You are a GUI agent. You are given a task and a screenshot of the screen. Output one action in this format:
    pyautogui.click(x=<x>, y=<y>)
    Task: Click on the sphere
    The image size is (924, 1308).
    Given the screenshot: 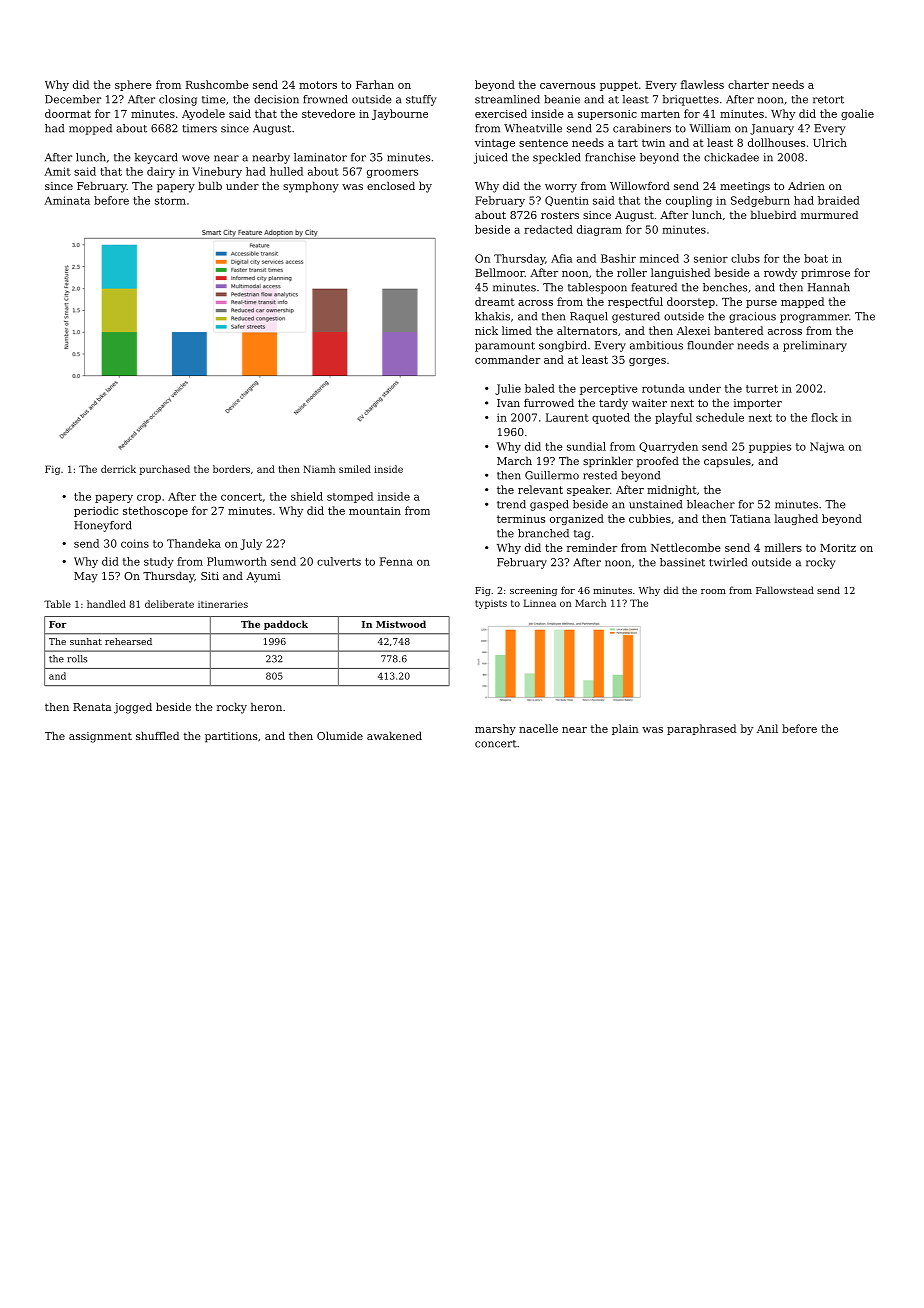 What is the action you would take?
    pyautogui.click(x=133, y=85)
